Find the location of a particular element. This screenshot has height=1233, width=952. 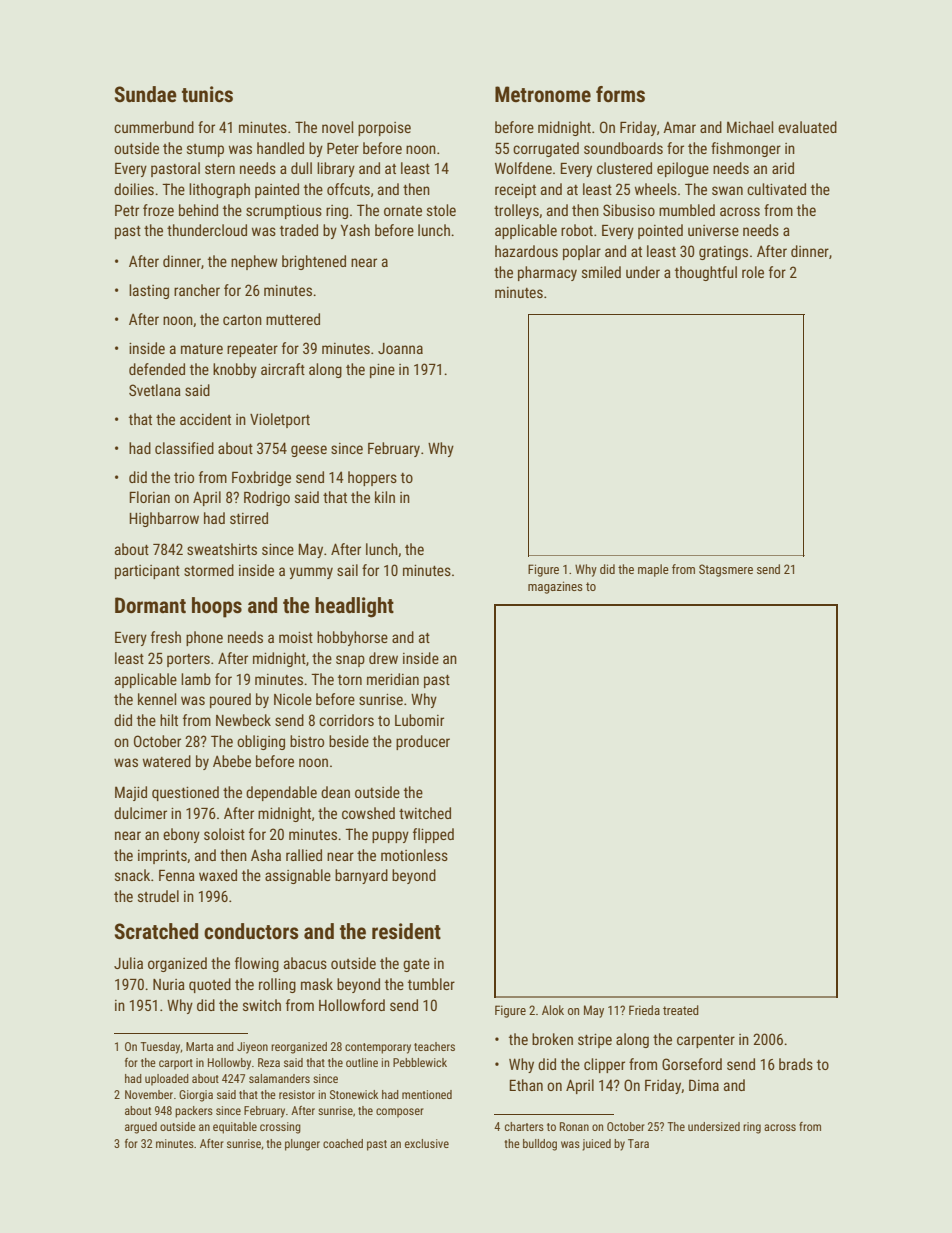

stole is located at coordinates (441, 210).
